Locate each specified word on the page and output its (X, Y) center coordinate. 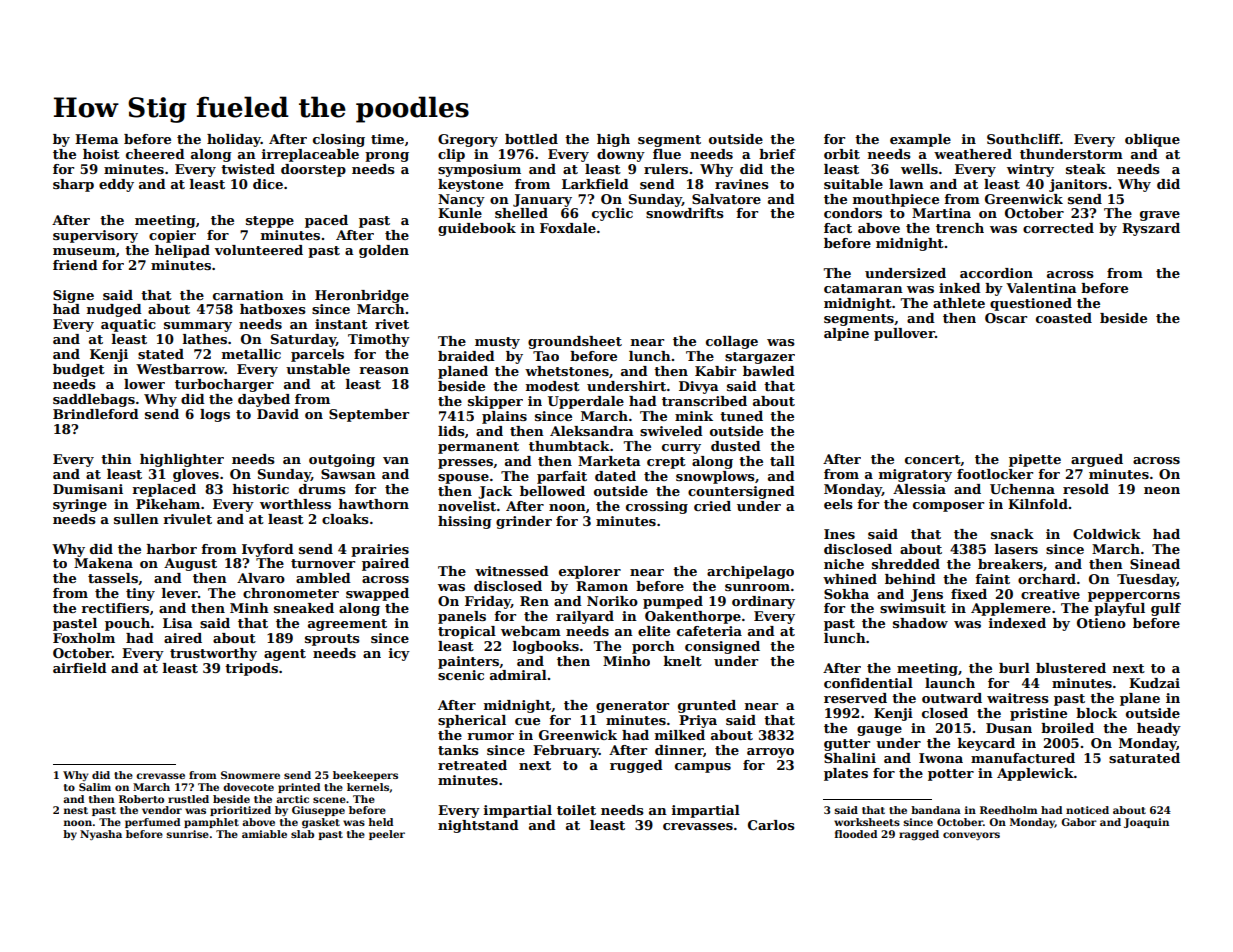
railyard (585, 617)
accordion (996, 273)
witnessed (512, 571)
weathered (973, 154)
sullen (136, 519)
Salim (95, 787)
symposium (479, 170)
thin (116, 459)
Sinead (1155, 564)
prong (387, 157)
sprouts (332, 640)
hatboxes (273, 309)
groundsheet (575, 342)
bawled (769, 371)
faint (992, 579)
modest (553, 386)
